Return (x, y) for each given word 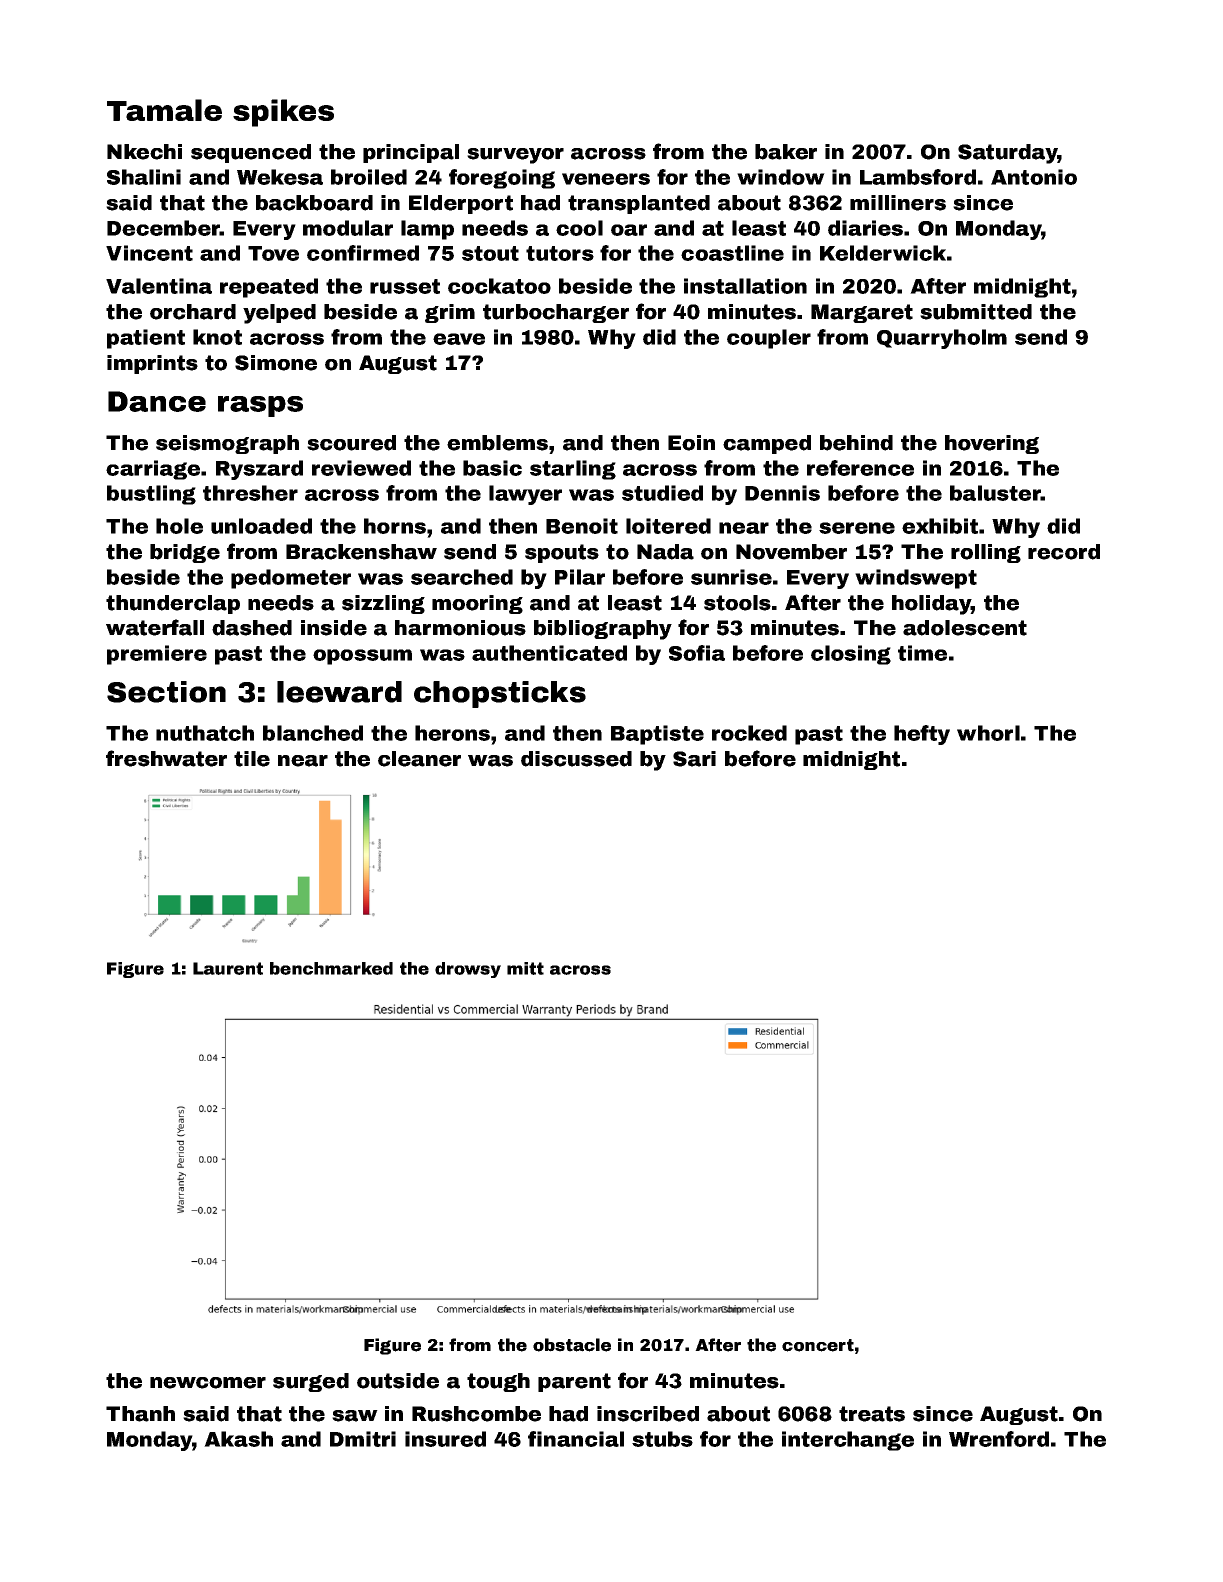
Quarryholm (942, 339)
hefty (922, 735)
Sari (694, 759)
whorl (988, 733)
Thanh (140, 1414)
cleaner (419, 759)
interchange (848, 1441)
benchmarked (331, 968)
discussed (576, 759)
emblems (497, 443)
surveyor (515, 156)
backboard (314, 203)
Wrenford (999, 1439)
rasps (260, 406)
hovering (992, 444)
